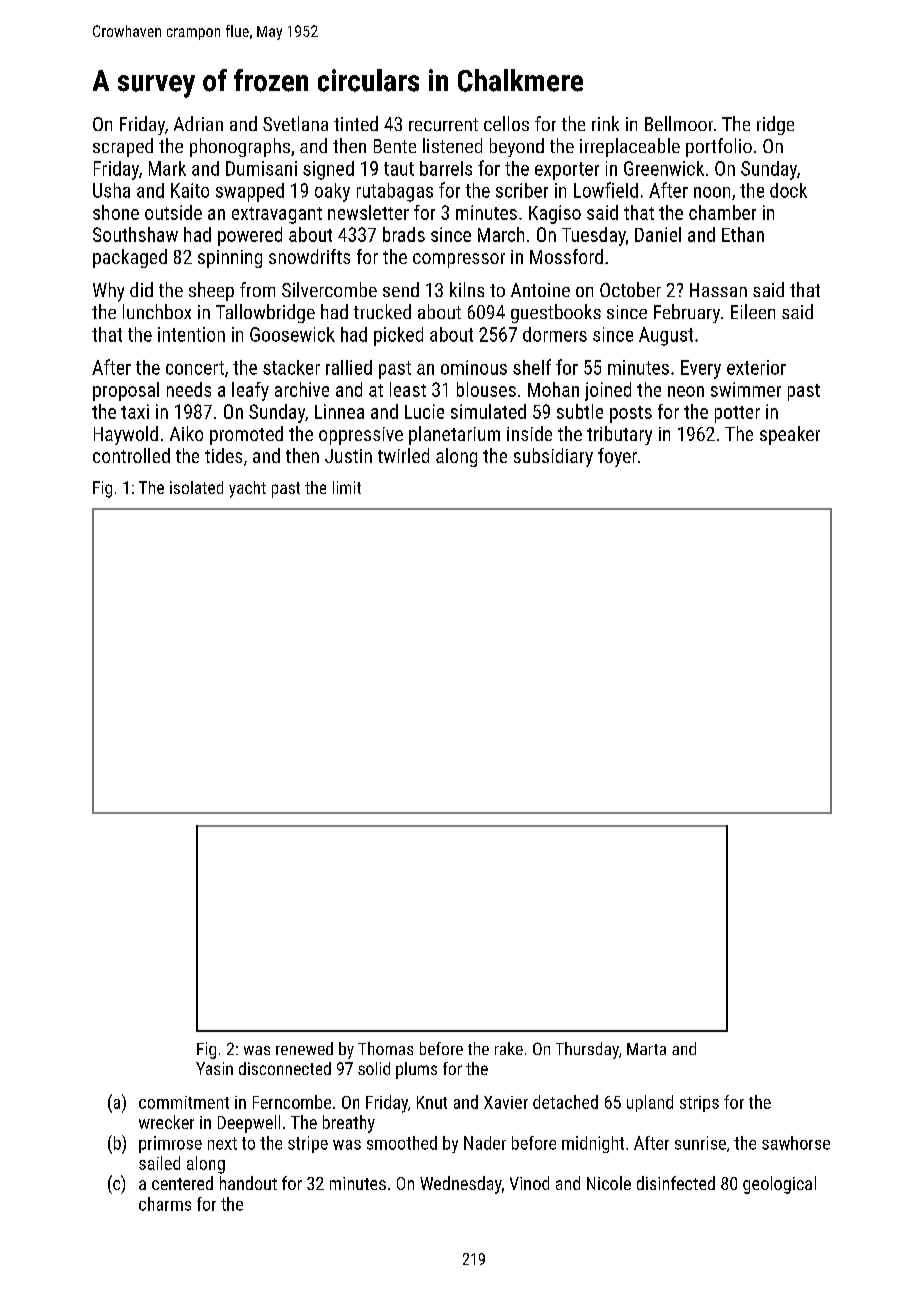 The height and width of the document is (1314, 924). What do you see at coordinates (304, 1048) in the document?
I see `renewed` at bounding box center [304, 1048].
